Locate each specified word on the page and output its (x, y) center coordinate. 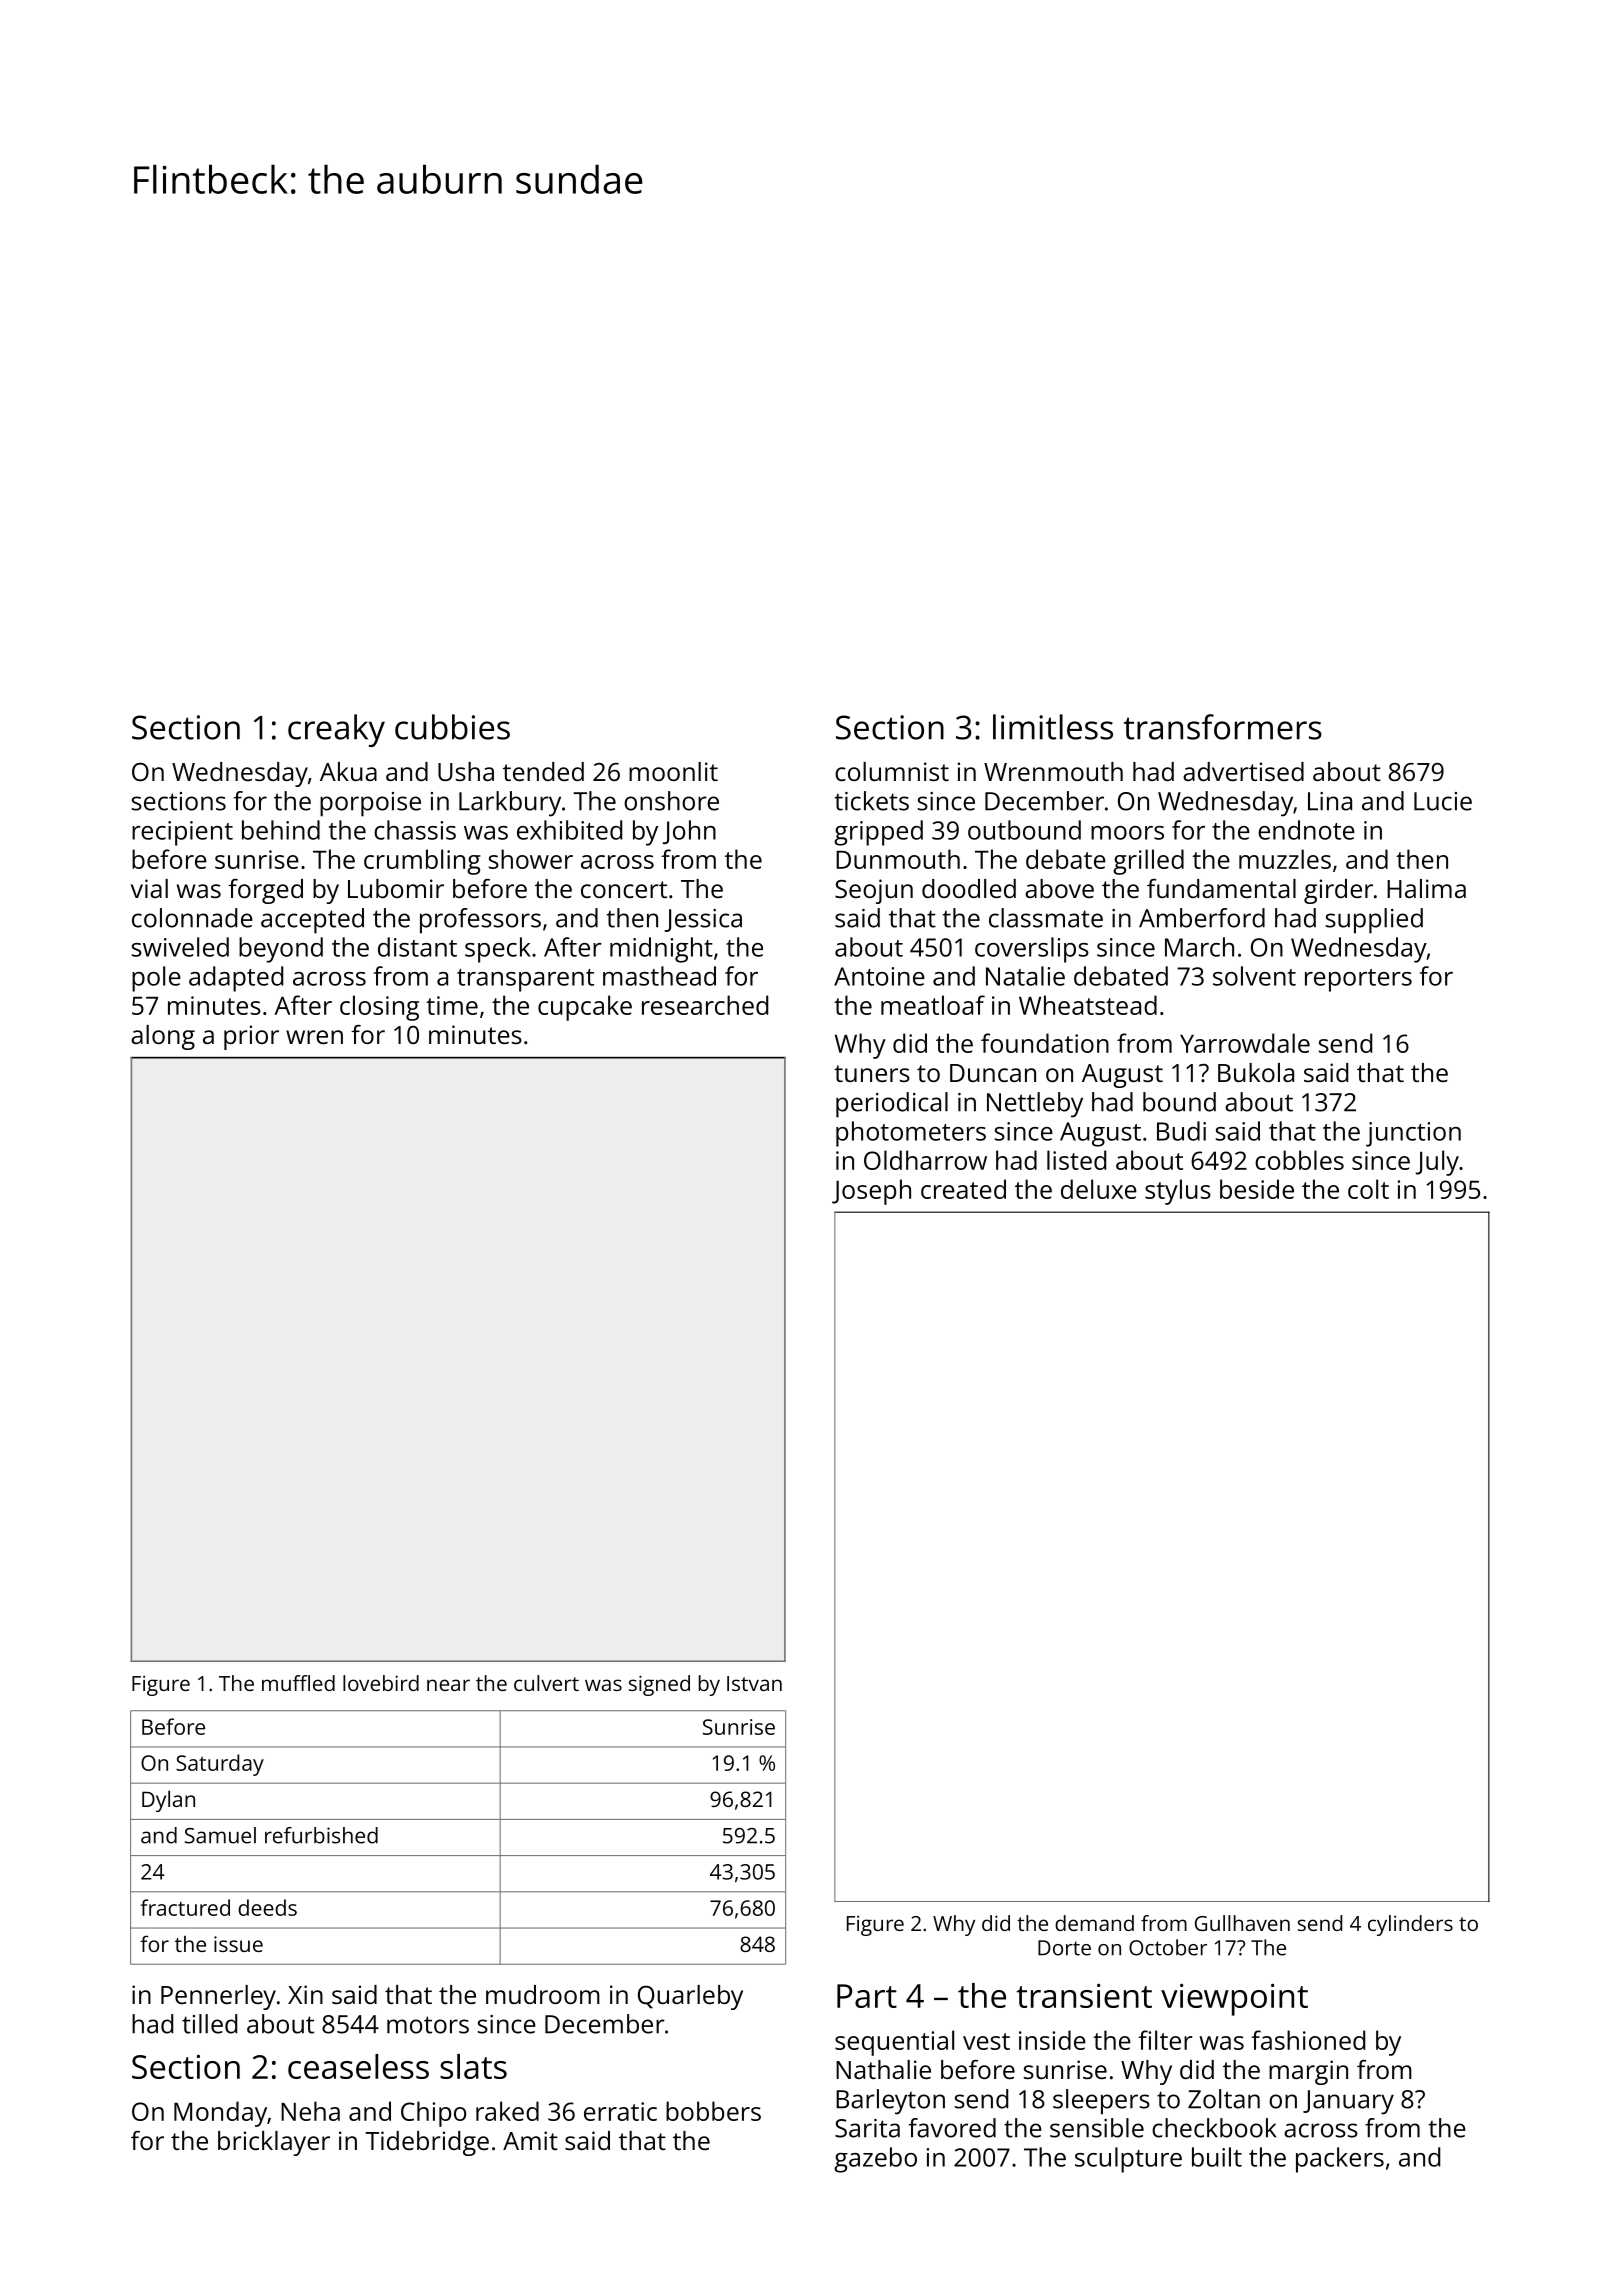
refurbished (321, 1835)
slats (473, 2066)
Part (867, 1996)
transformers (1223, 727)
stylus (1178, 1192)
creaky (336, 730)
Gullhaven (1242, 1923)
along (163, 1037)
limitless (1053, 727)
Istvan (754, 1683)
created (963, 1189)
